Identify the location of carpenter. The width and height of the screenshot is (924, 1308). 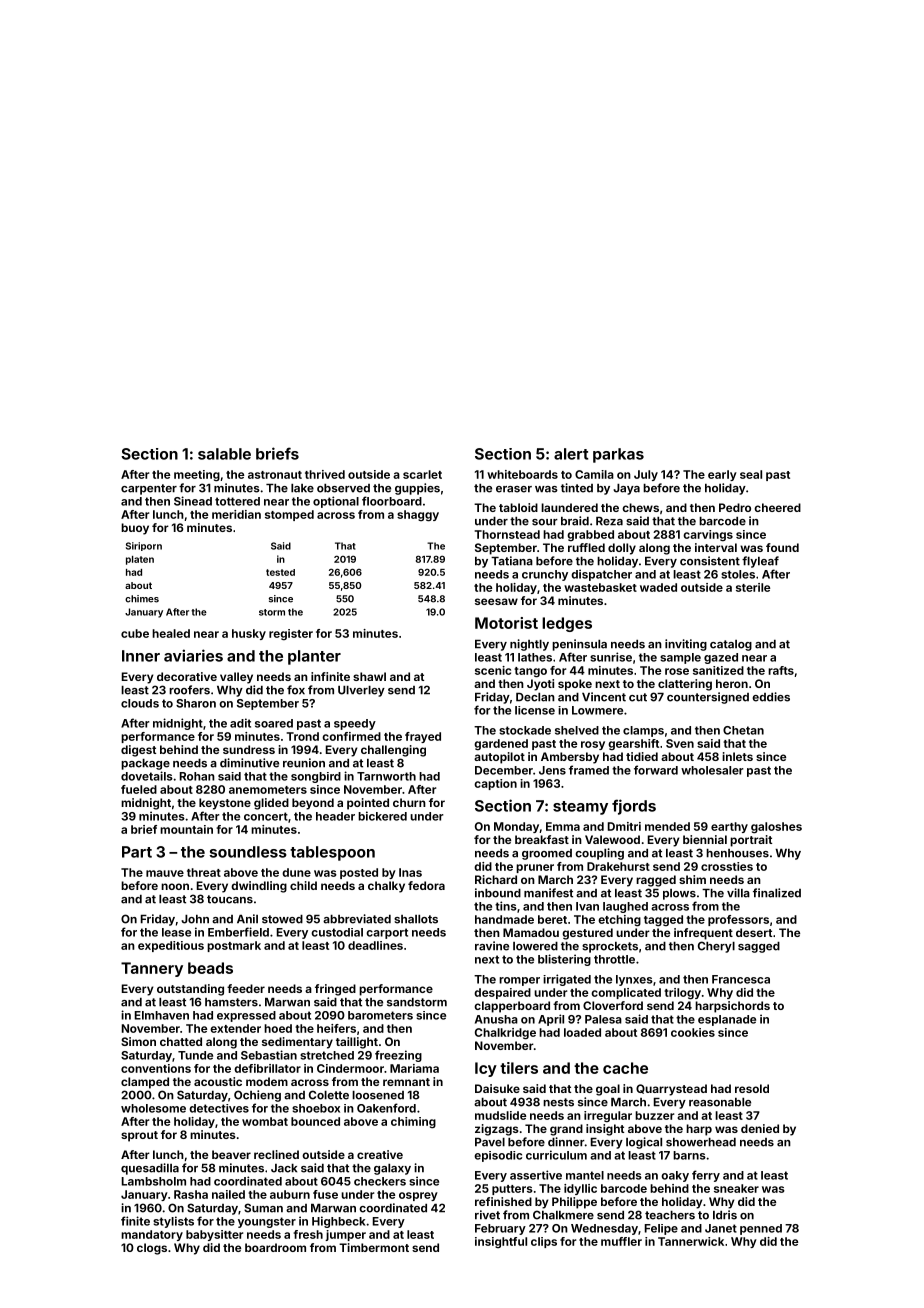
(149, 489).
